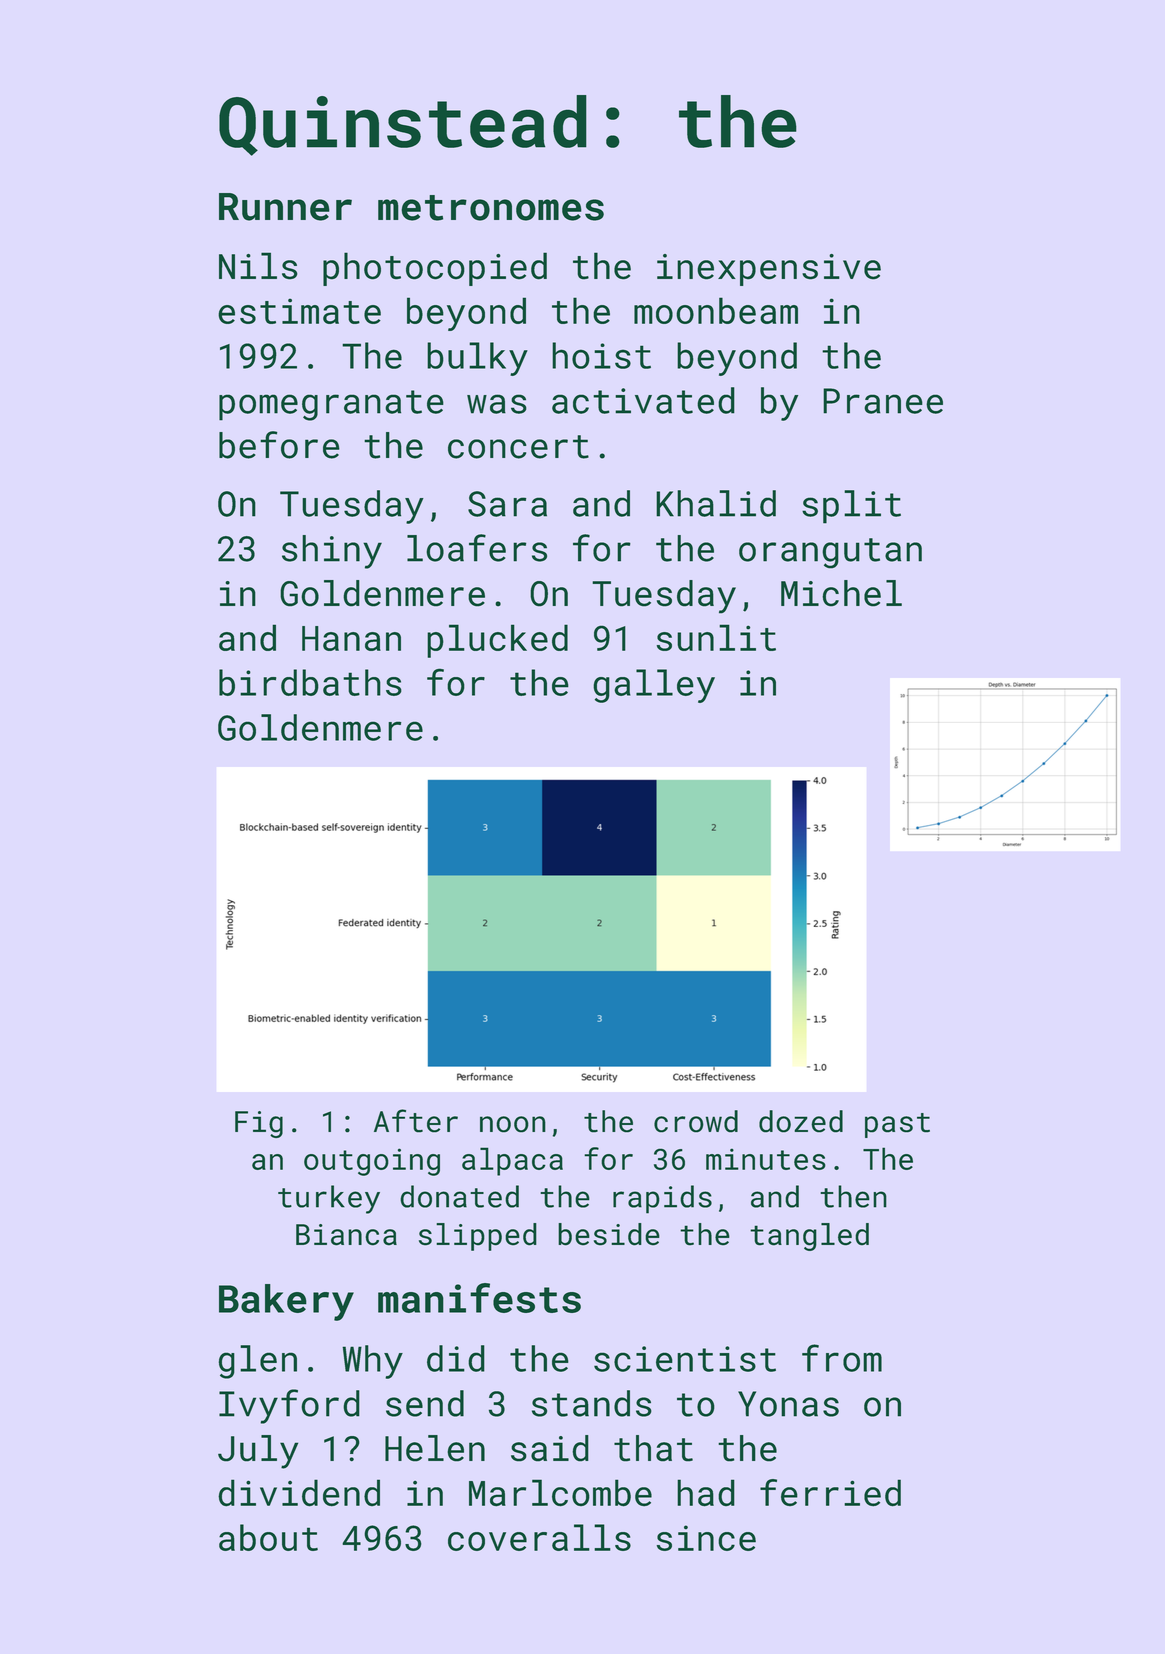  Describe the element at coordinates (416, 1121) in the image. I see `After` at that location.
